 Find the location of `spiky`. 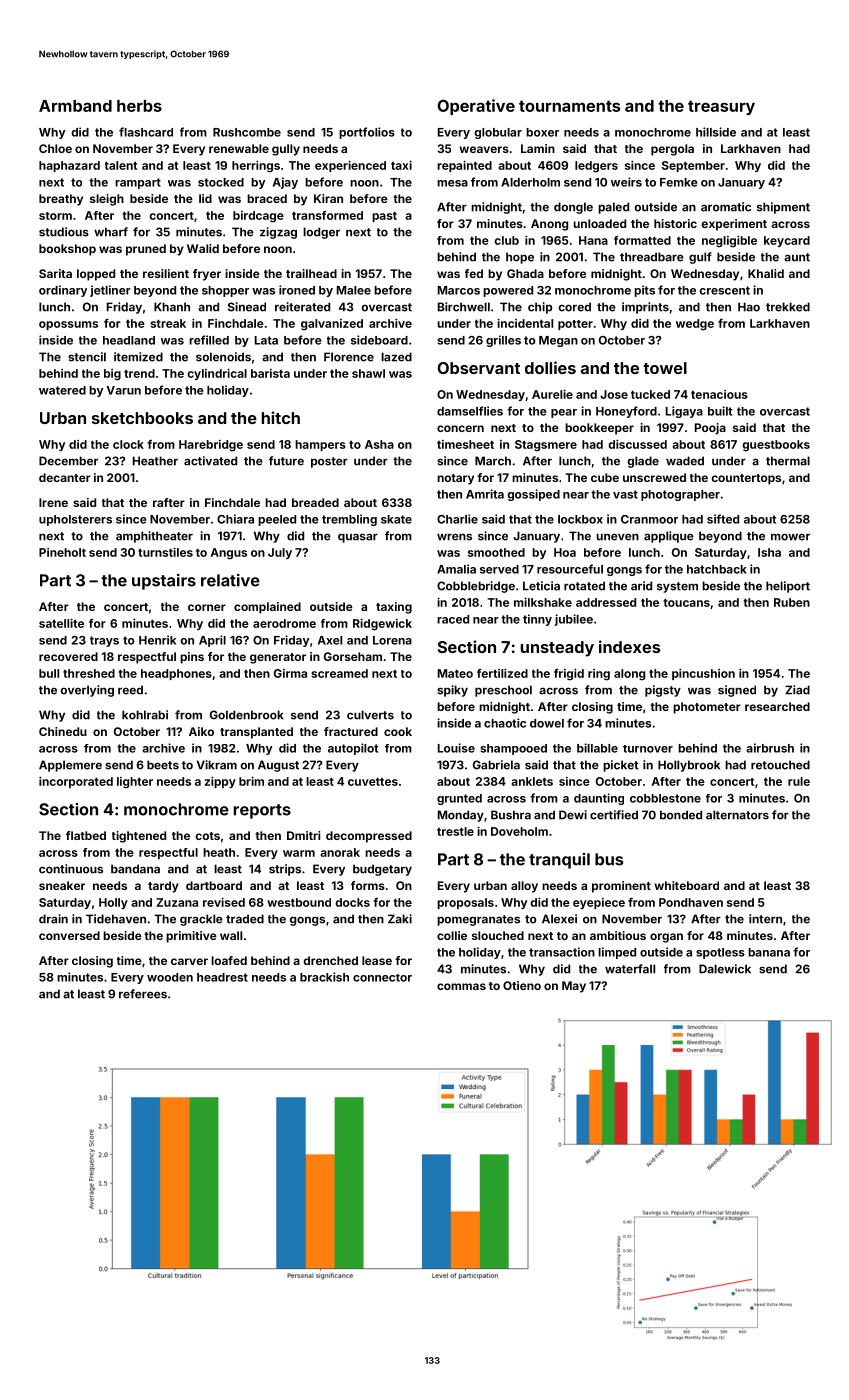

spiky is located at coordinates (452, 691).
